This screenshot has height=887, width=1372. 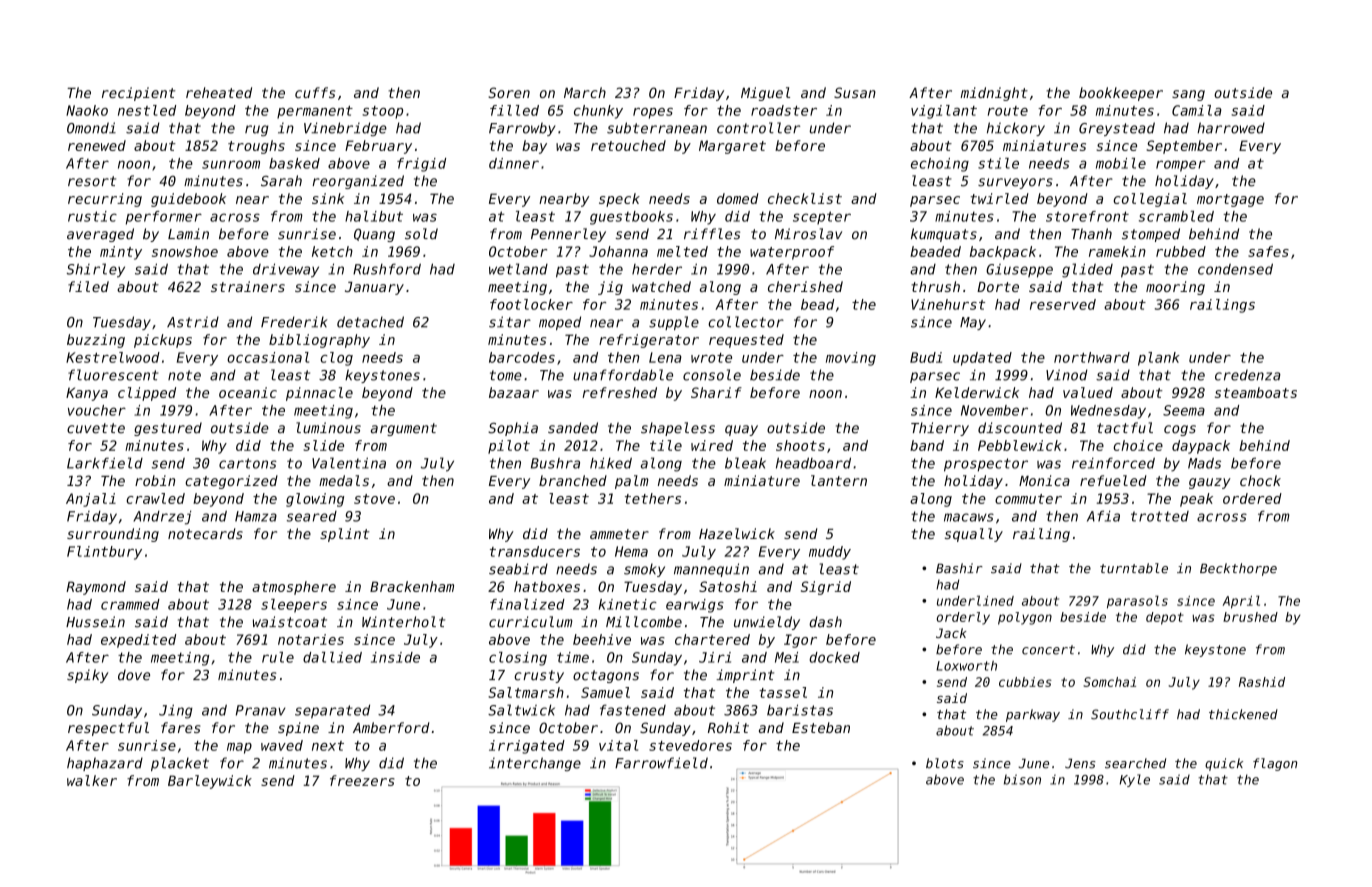 I want to click on fluorescent, so click(x=113, y=375).
